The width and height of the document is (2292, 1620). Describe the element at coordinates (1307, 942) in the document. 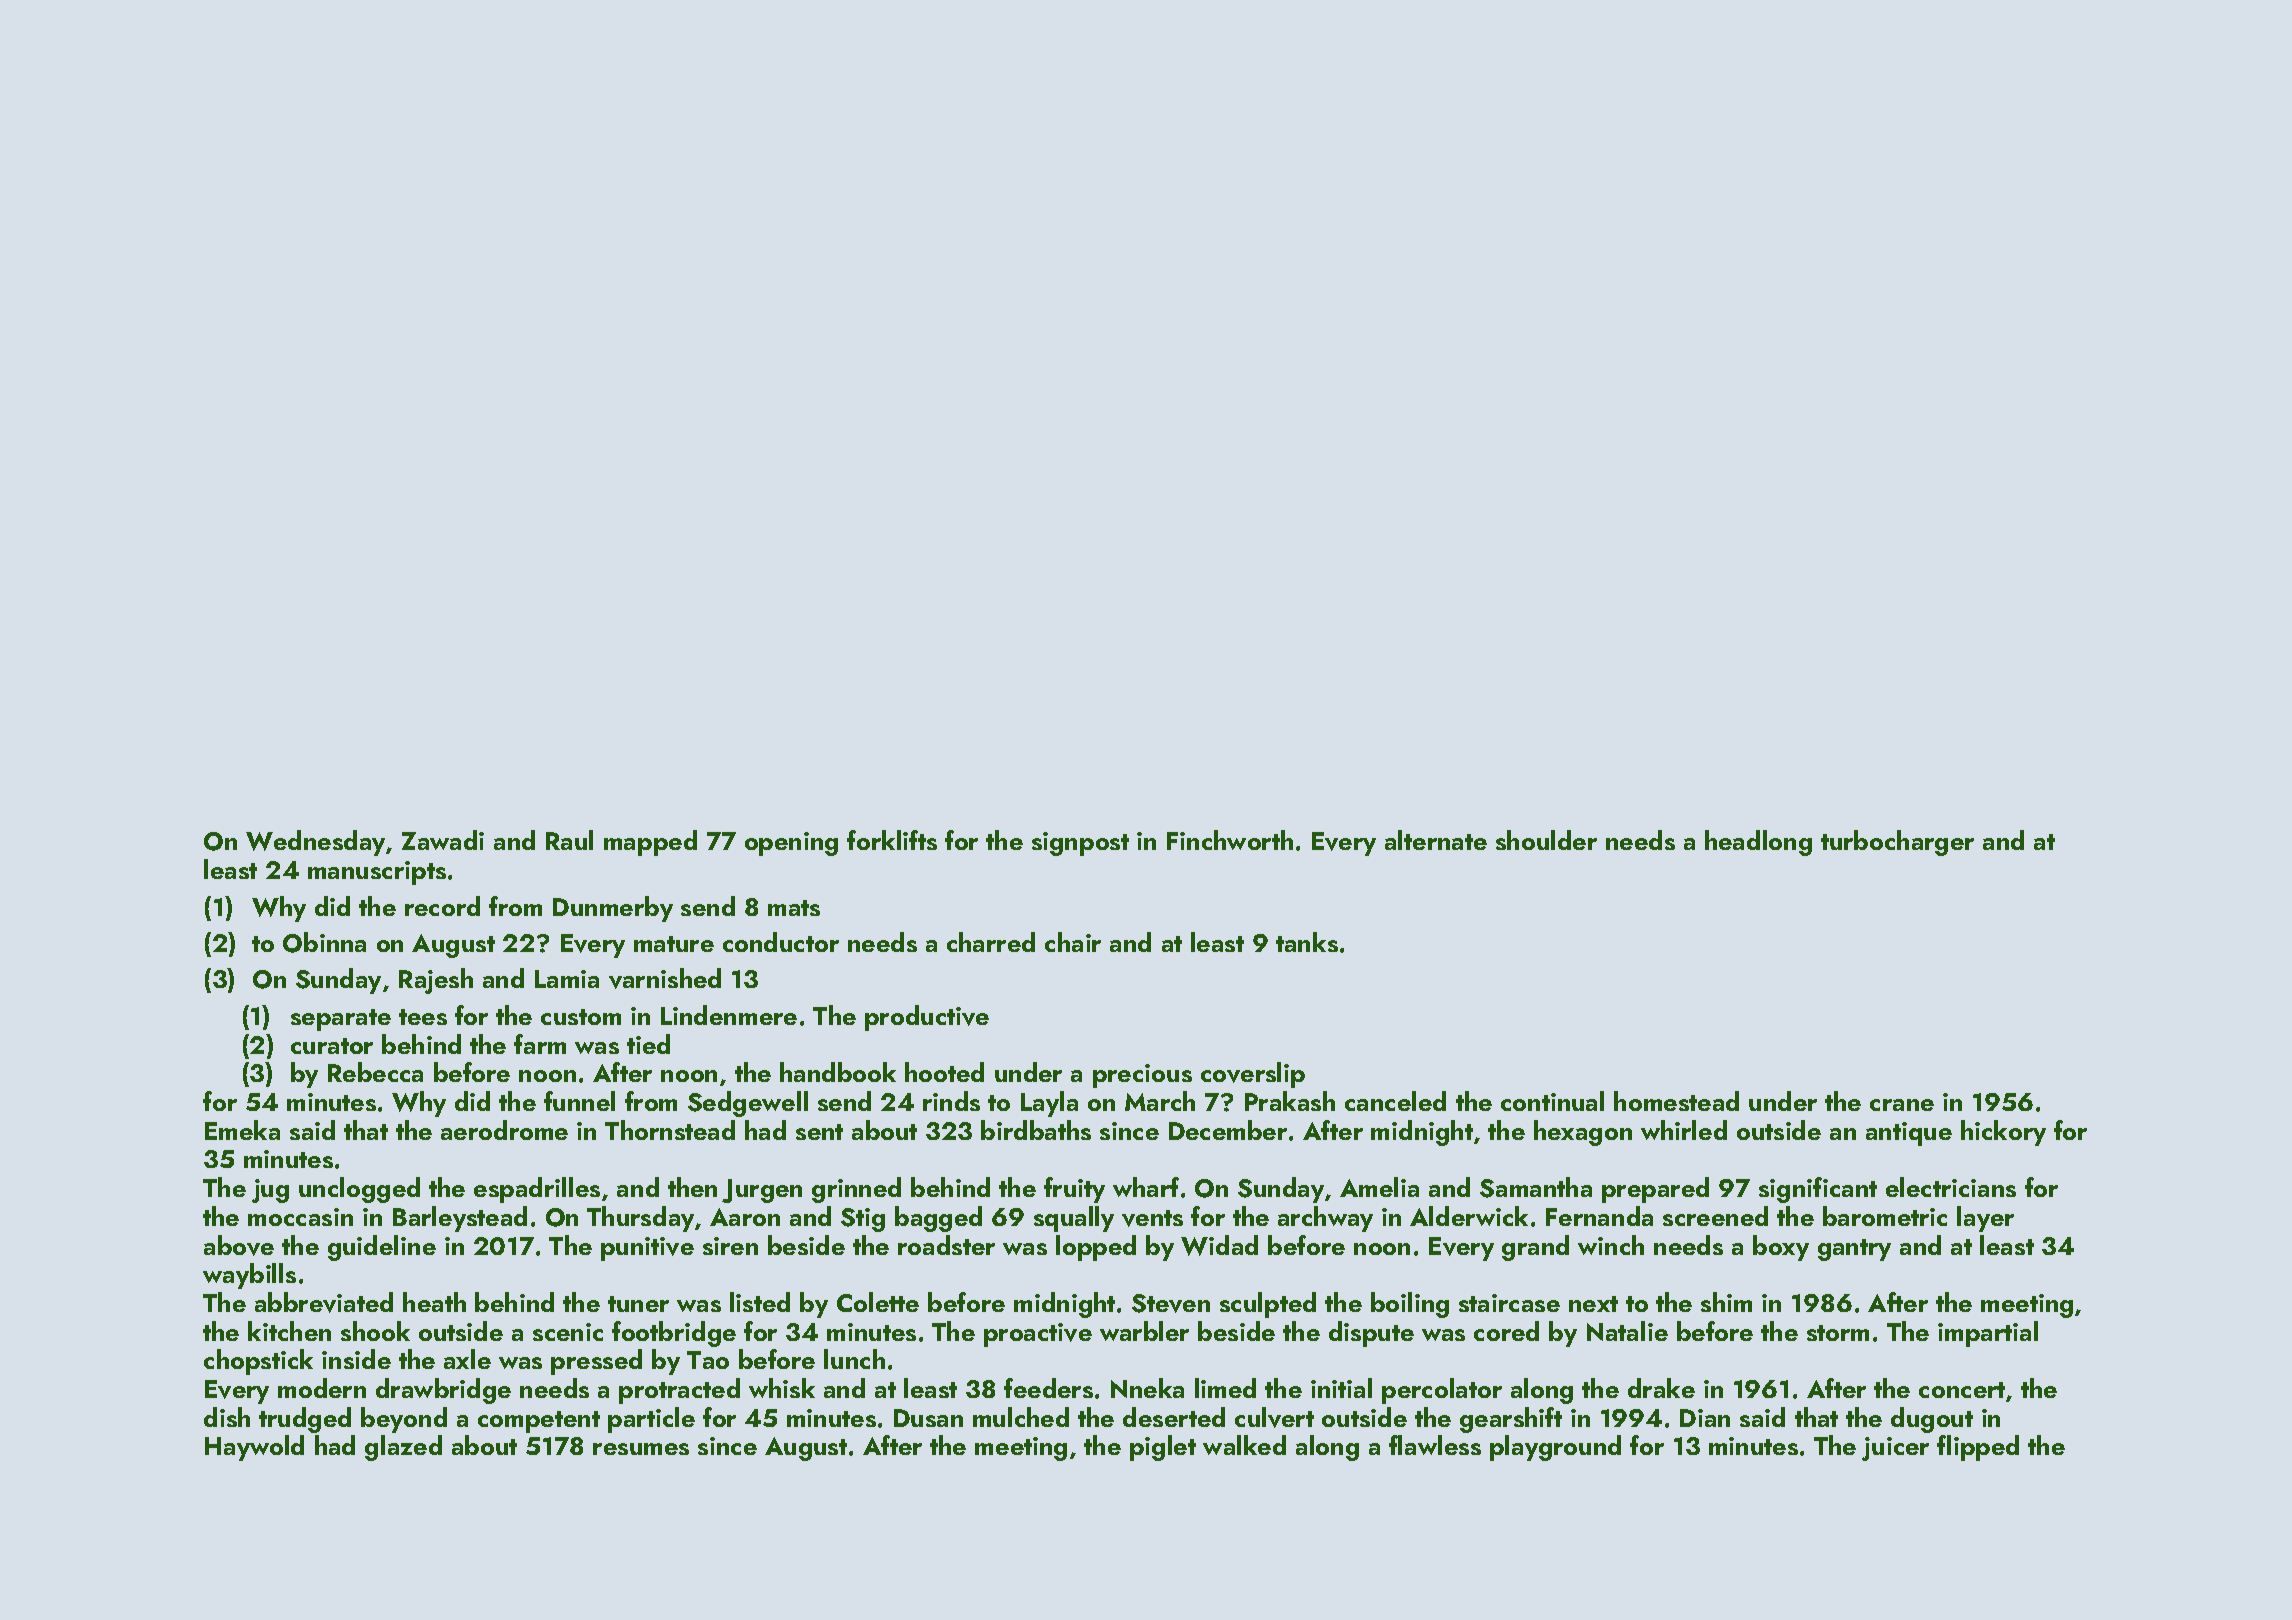

I see `tanks` at that location.
